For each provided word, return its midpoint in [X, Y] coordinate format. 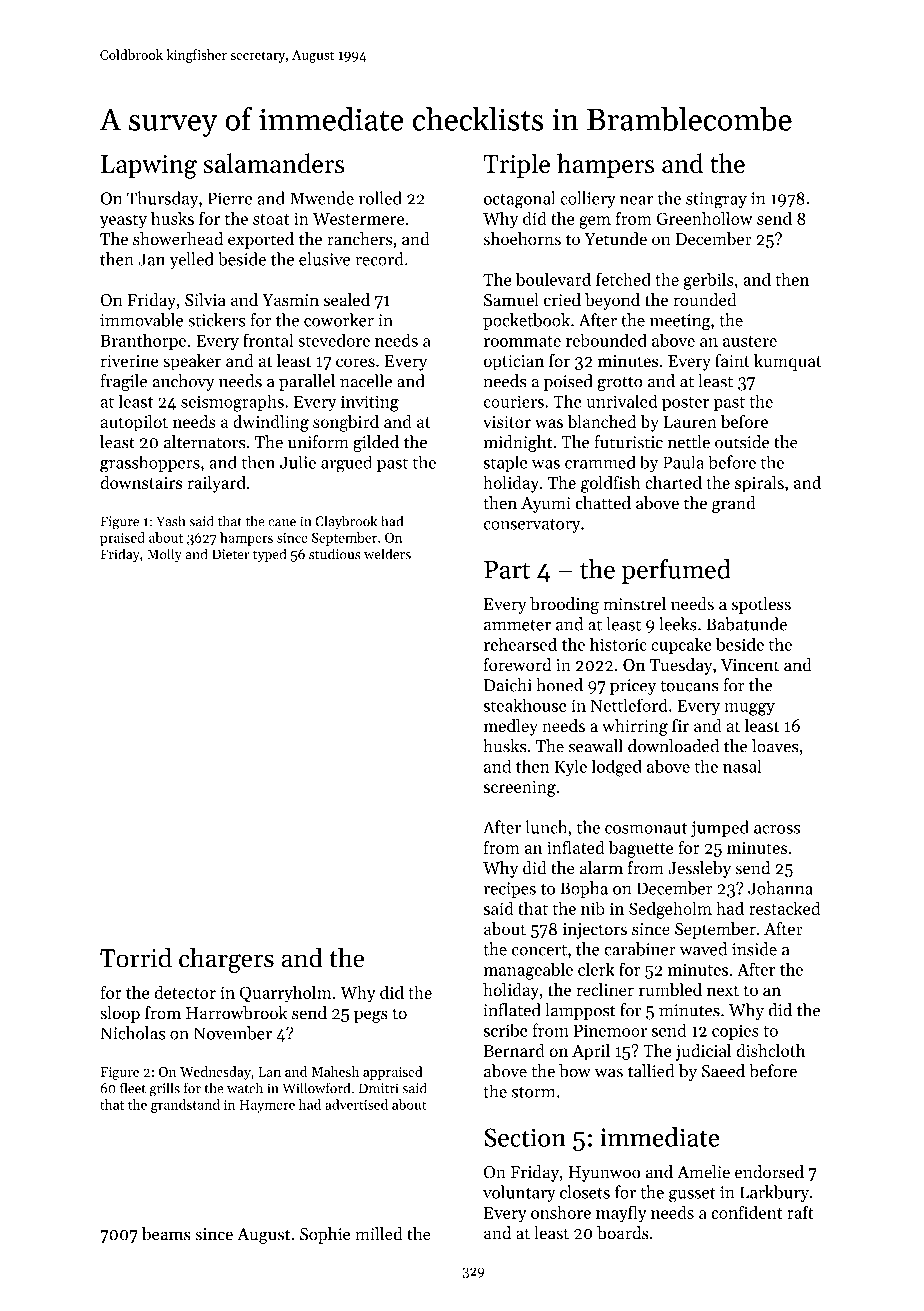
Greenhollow [704, 218]
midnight [517, 443]
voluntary [519, 1193]
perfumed [676, 571]
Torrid [136, 958]
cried [562, 299]
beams [166, 1234]
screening [519, 789]
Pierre [230, 198]
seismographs [232, 403]
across [777, 829]
